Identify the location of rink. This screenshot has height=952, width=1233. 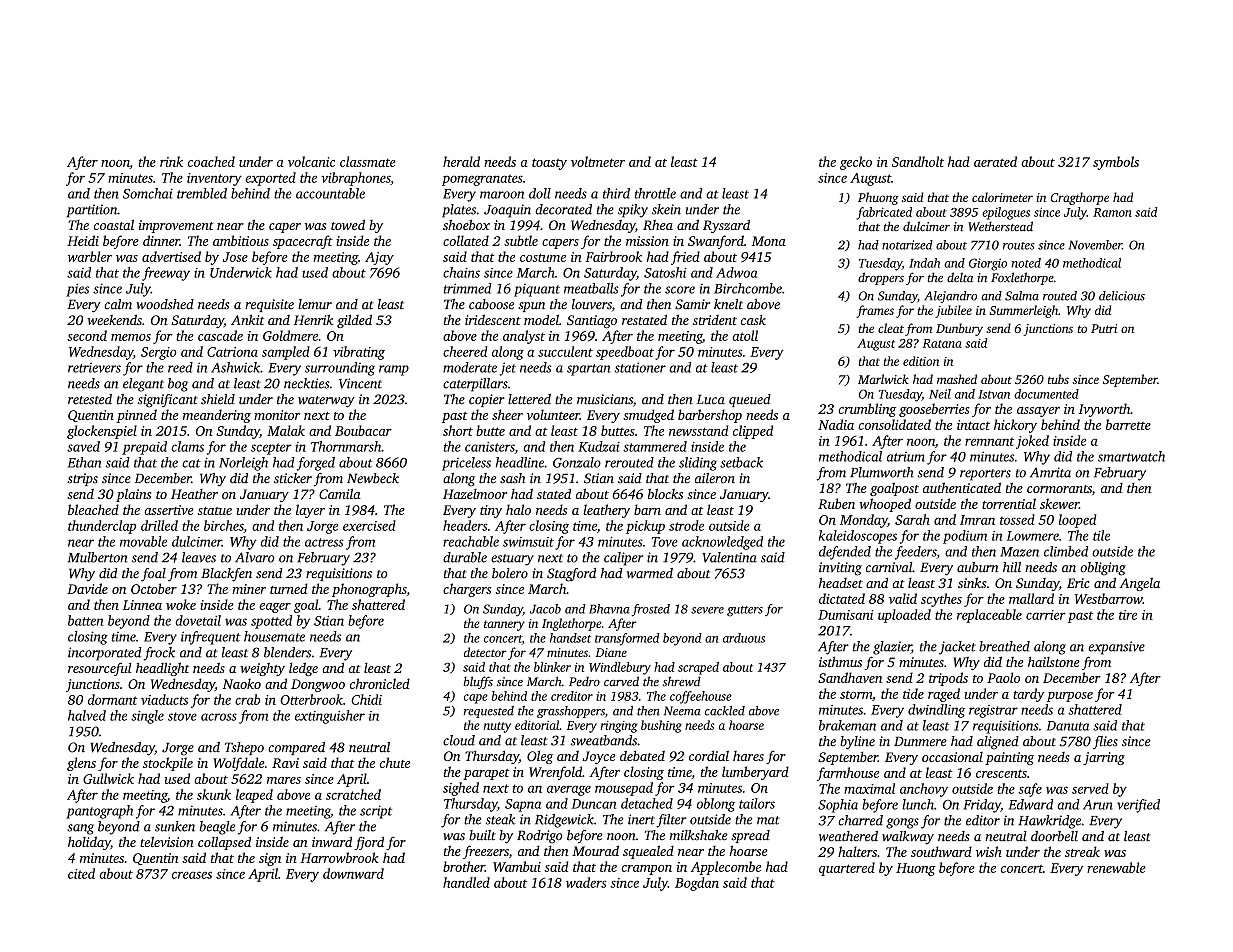
(171, 161).
